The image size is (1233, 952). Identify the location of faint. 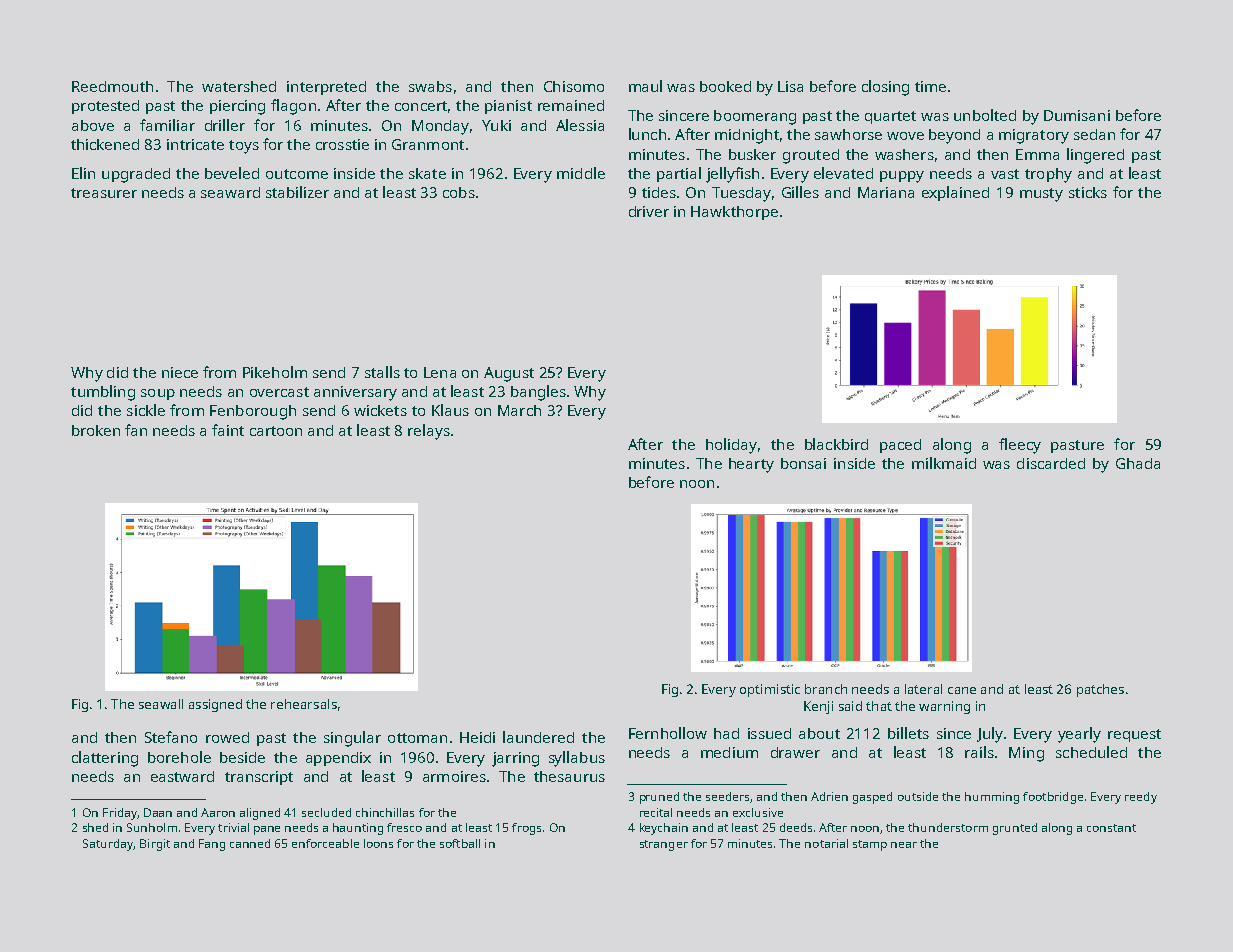
(228, 430).
